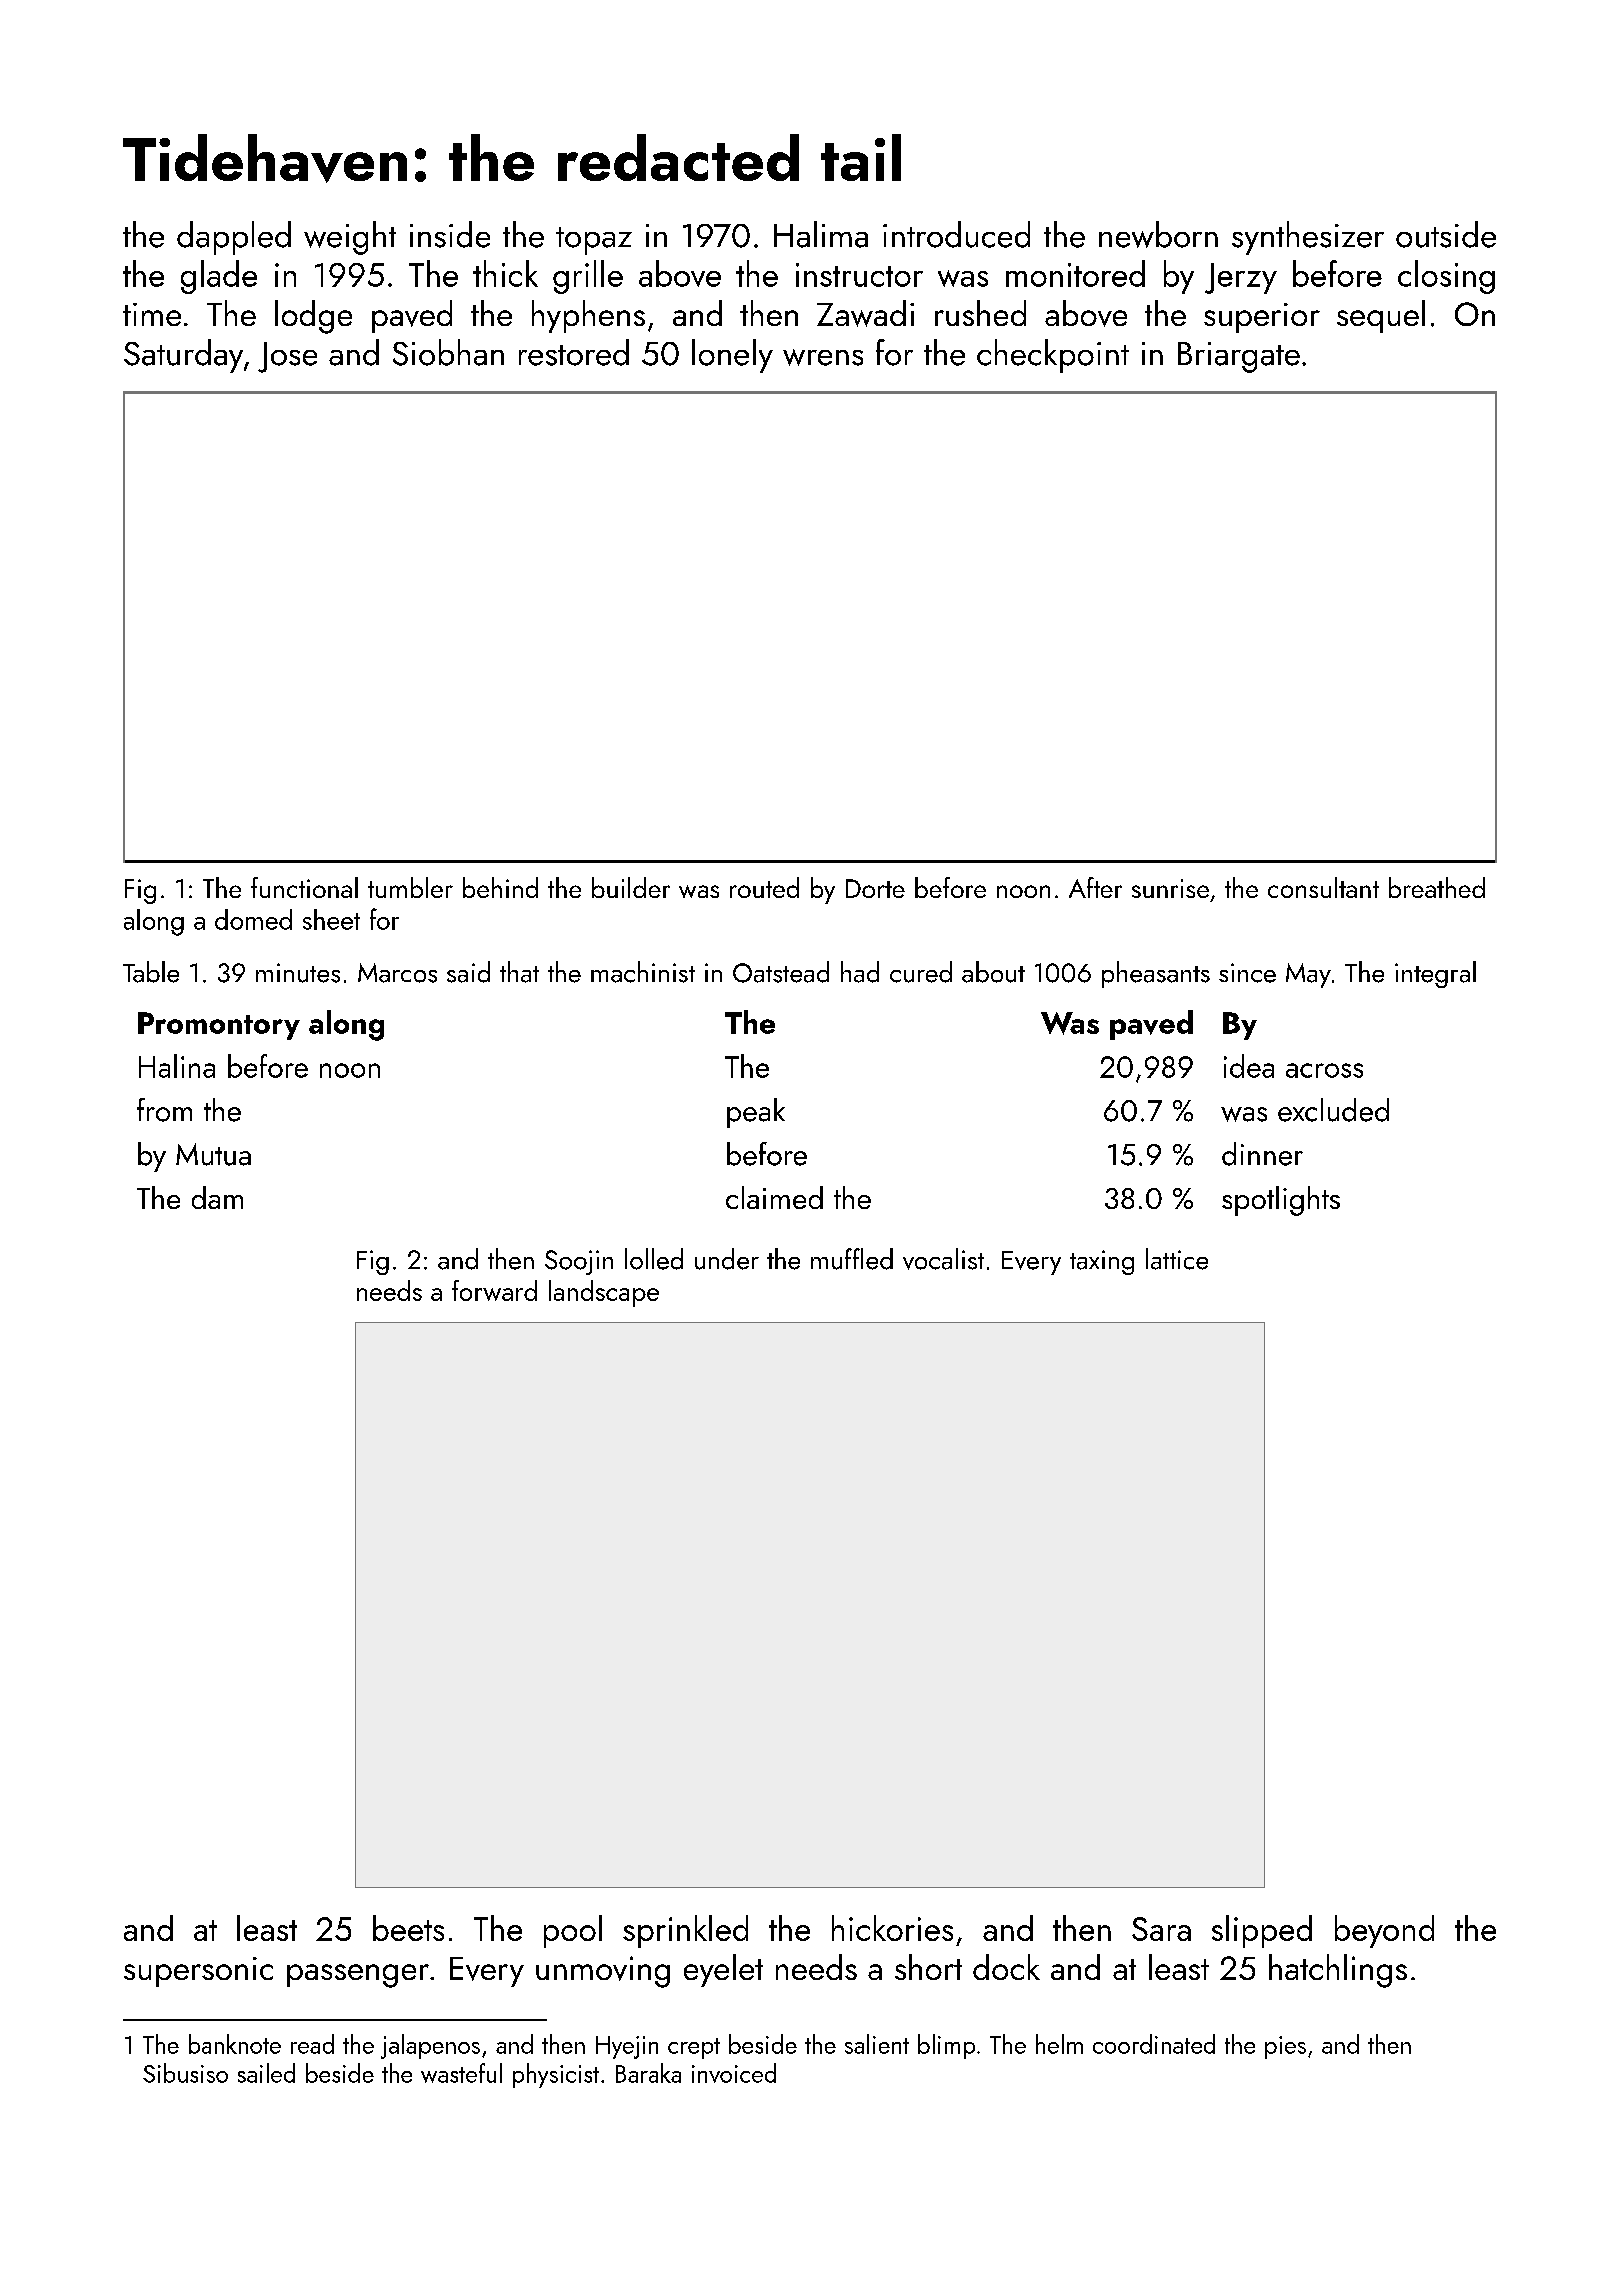 This page has width=1620, height=2292. Describe the element at coordinates (756, 1113) in the page. I see `peak` at that location.
